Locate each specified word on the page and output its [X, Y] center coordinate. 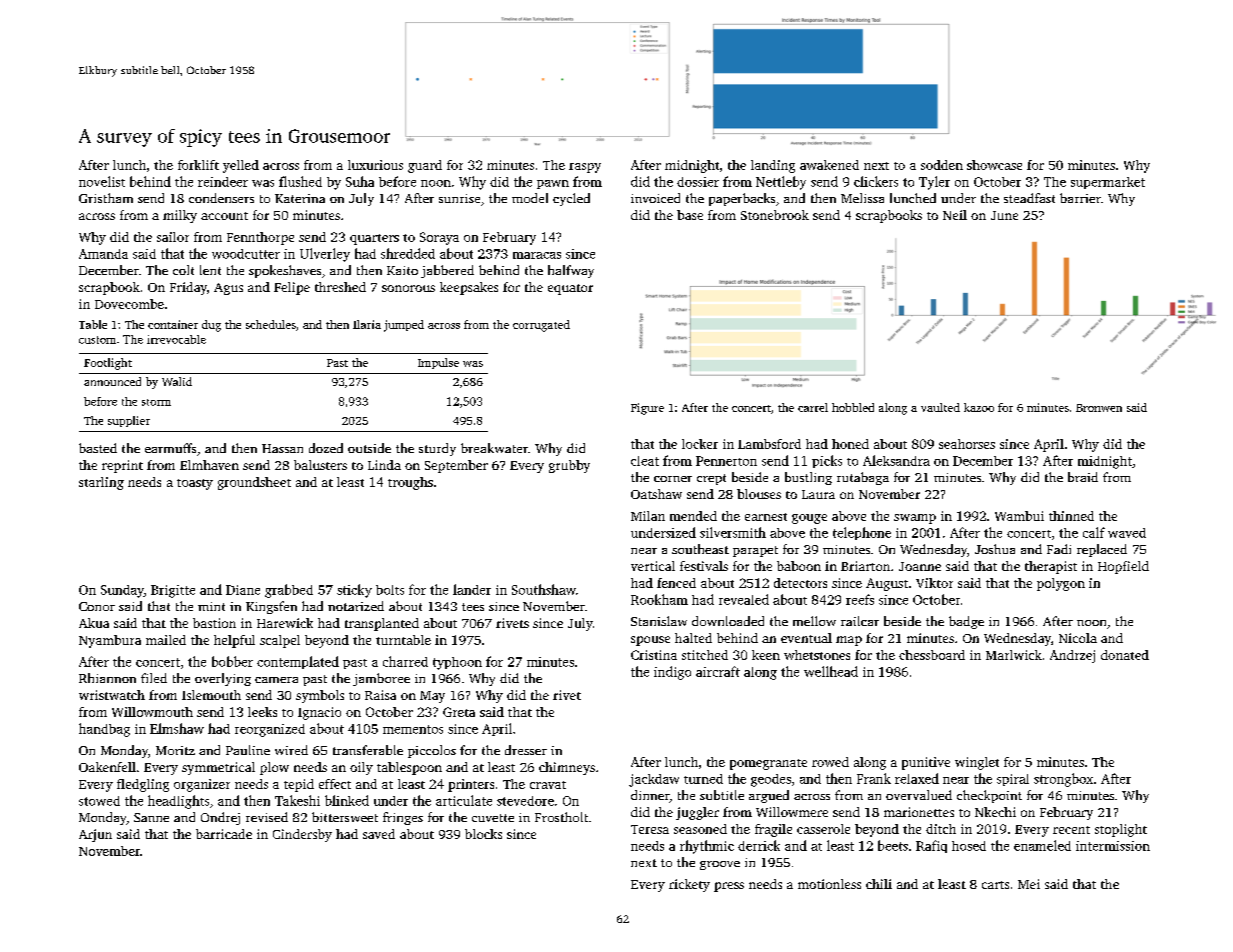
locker [700, 444]
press [729, 887]
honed [850, 444]
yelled [241, 166]
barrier [1080, 198]
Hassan [282, 448]
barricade [224, 834]
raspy [585, 168]
